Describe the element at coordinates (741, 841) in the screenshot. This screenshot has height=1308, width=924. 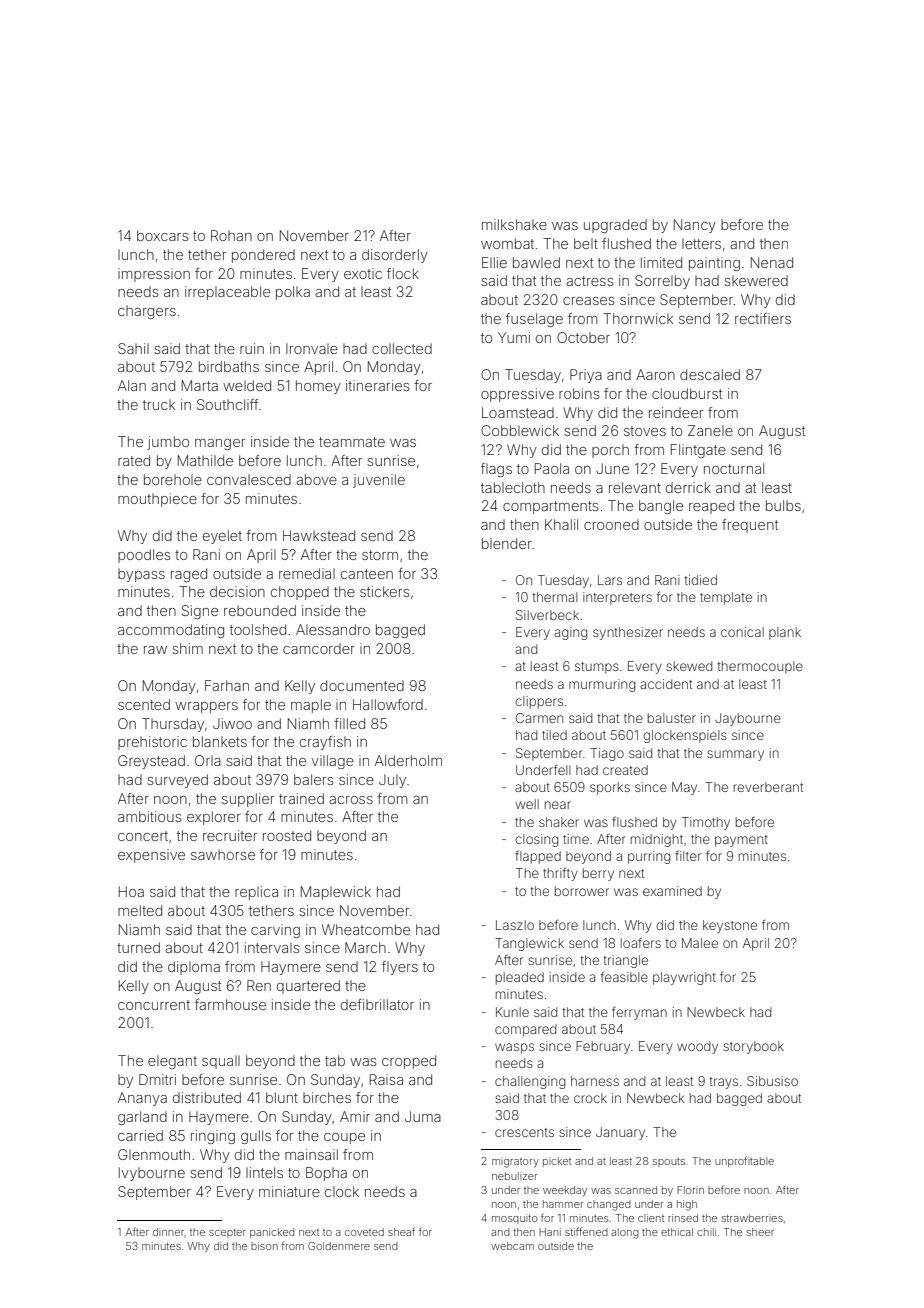
I see `payment` at that location.
